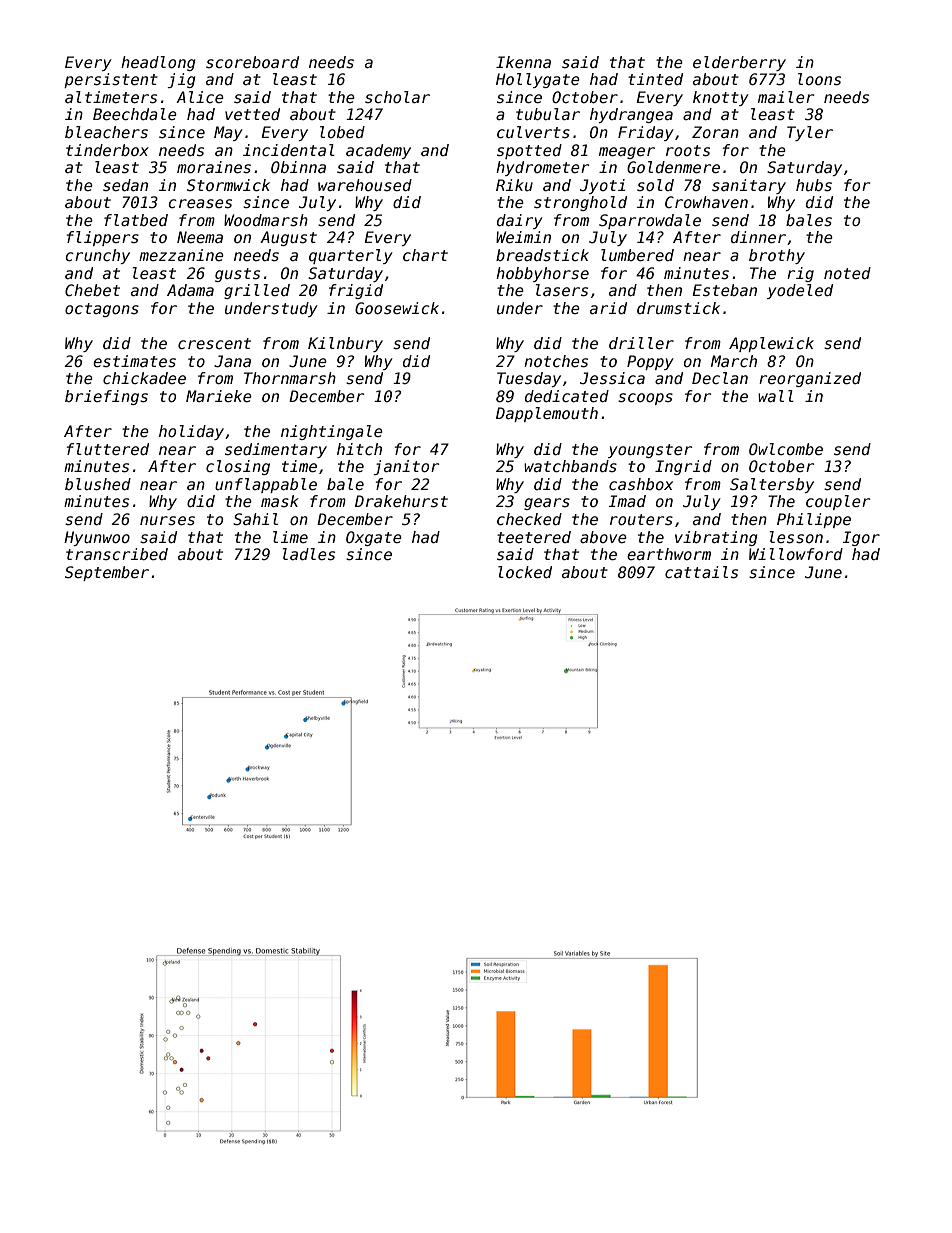  What do you see at coordinates (529, 519) in the screenshot?
I see `checked` at bounding box center [529, 519].
